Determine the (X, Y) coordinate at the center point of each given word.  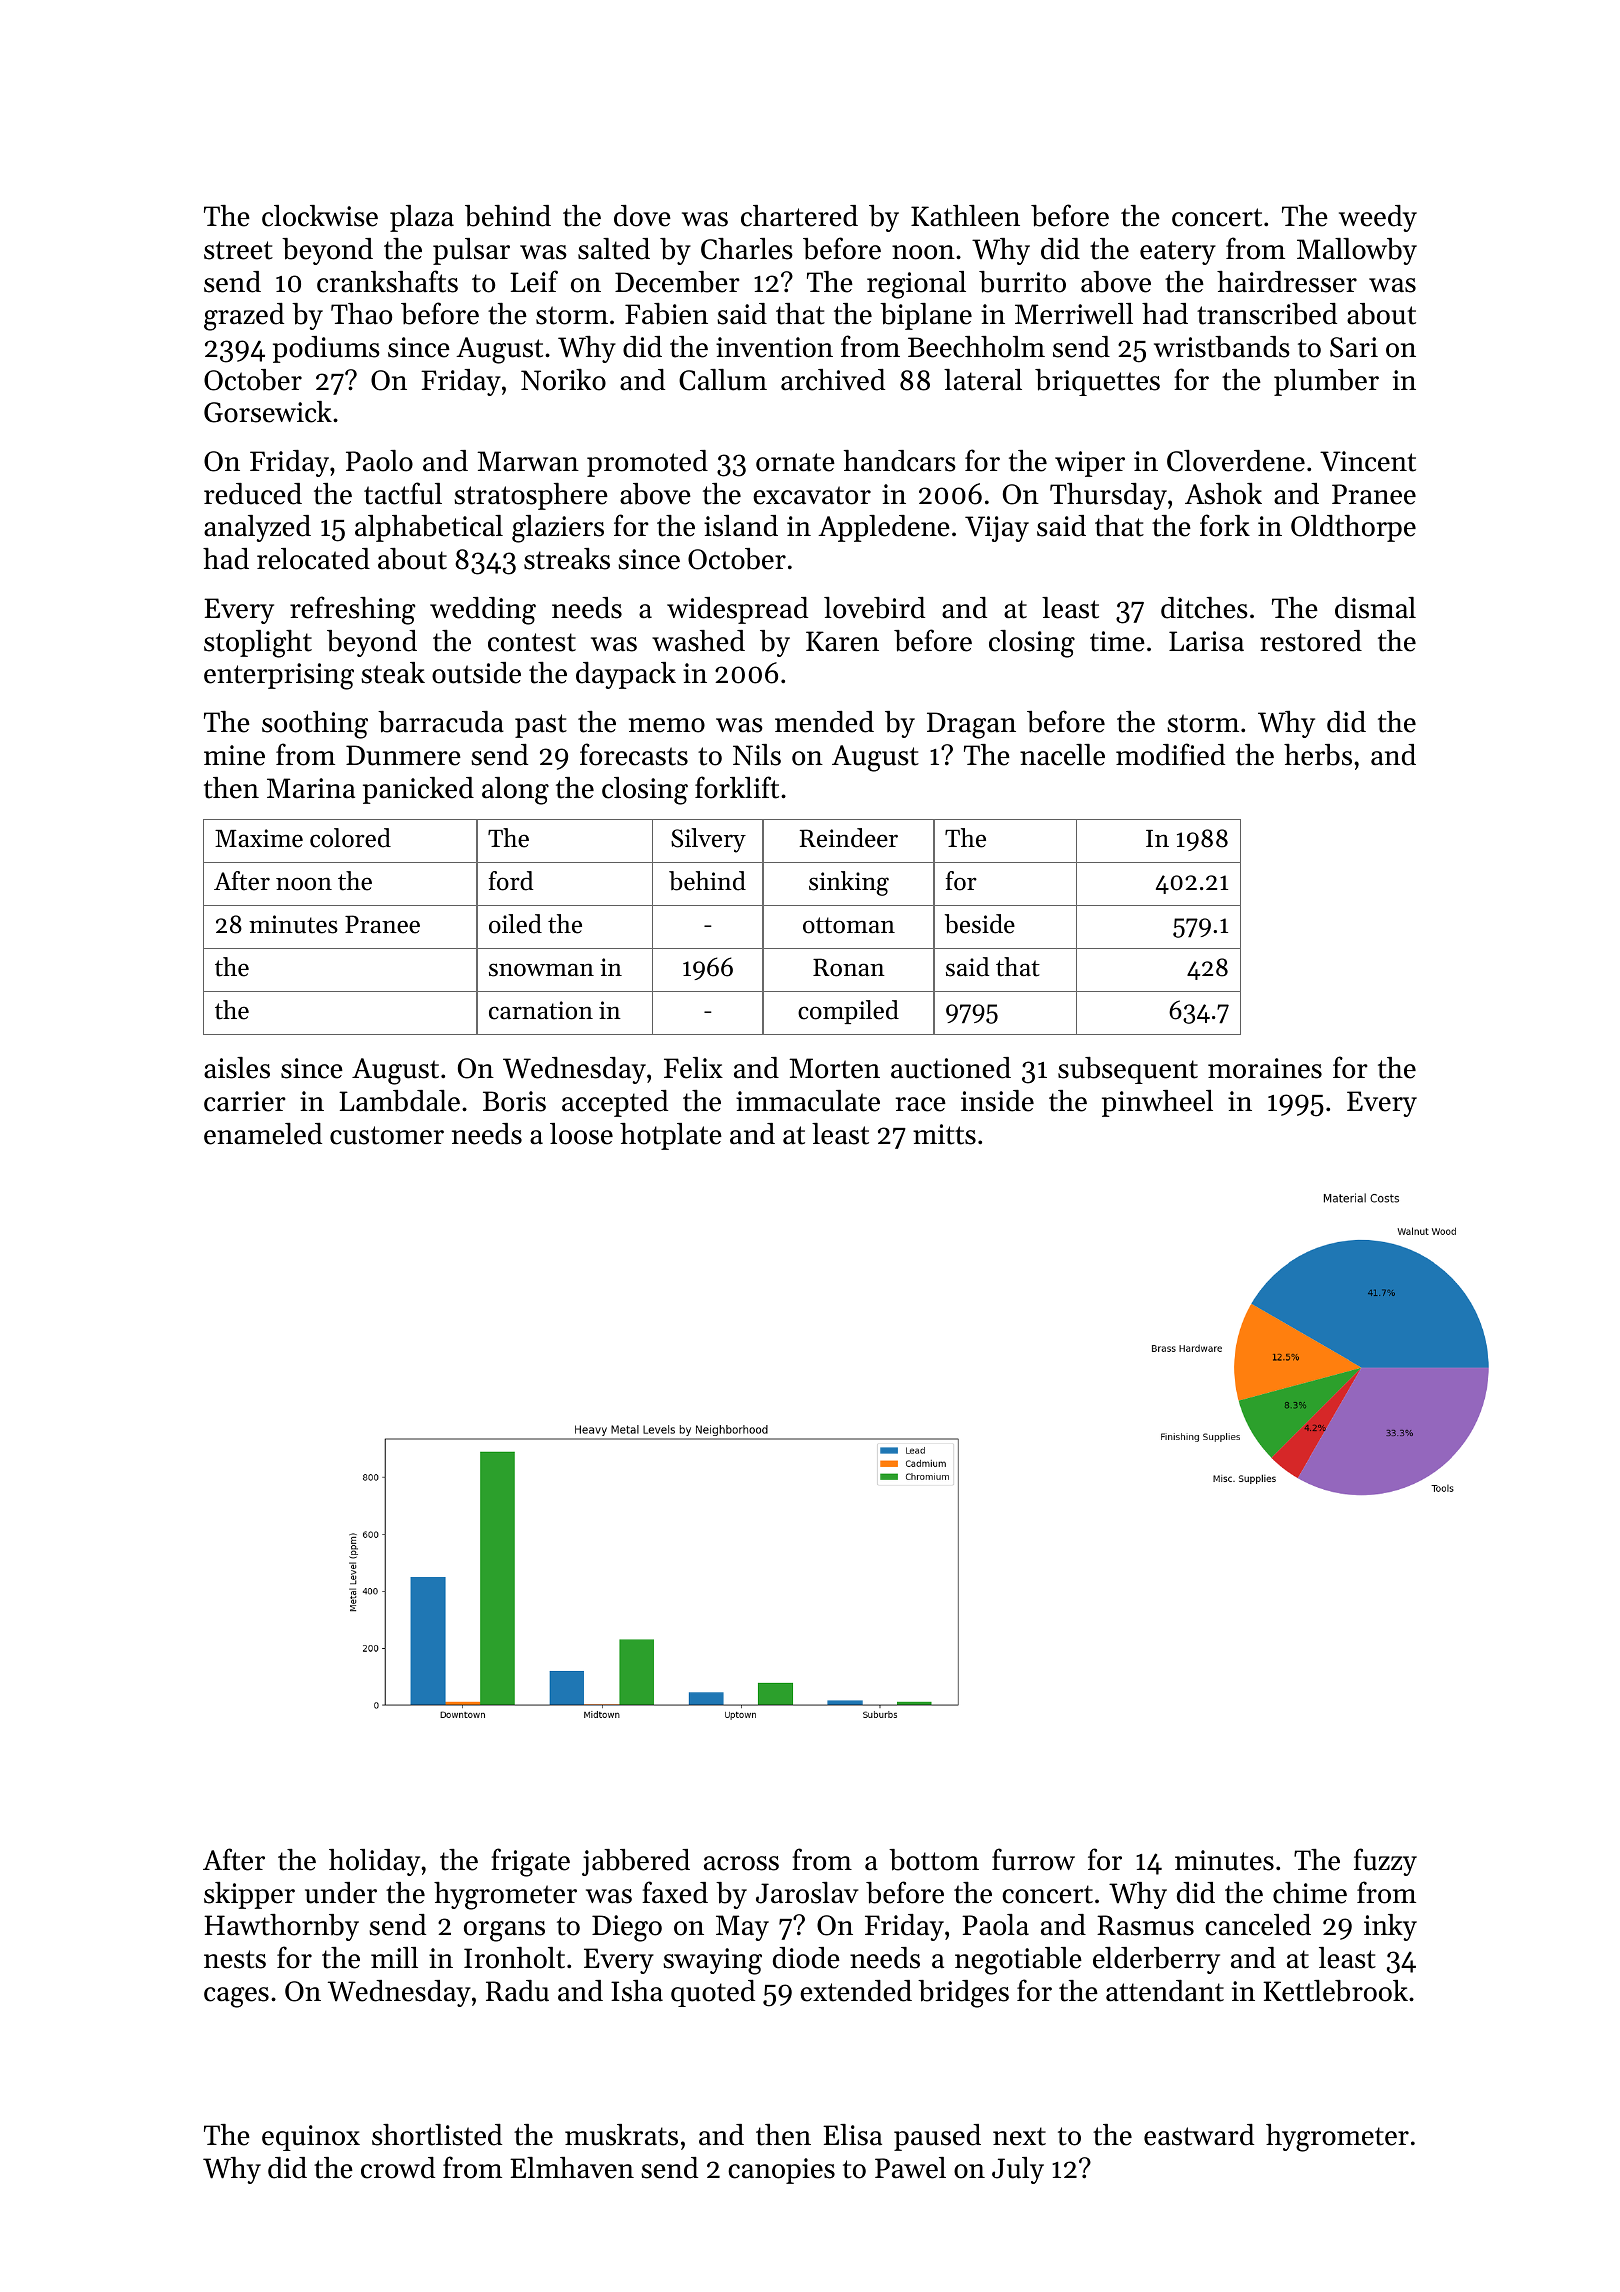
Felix (693, 1068)
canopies (781, 2171)
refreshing (352, 610)
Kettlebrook (1335, 1991)
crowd (398, 2168)
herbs (1318, 755)
